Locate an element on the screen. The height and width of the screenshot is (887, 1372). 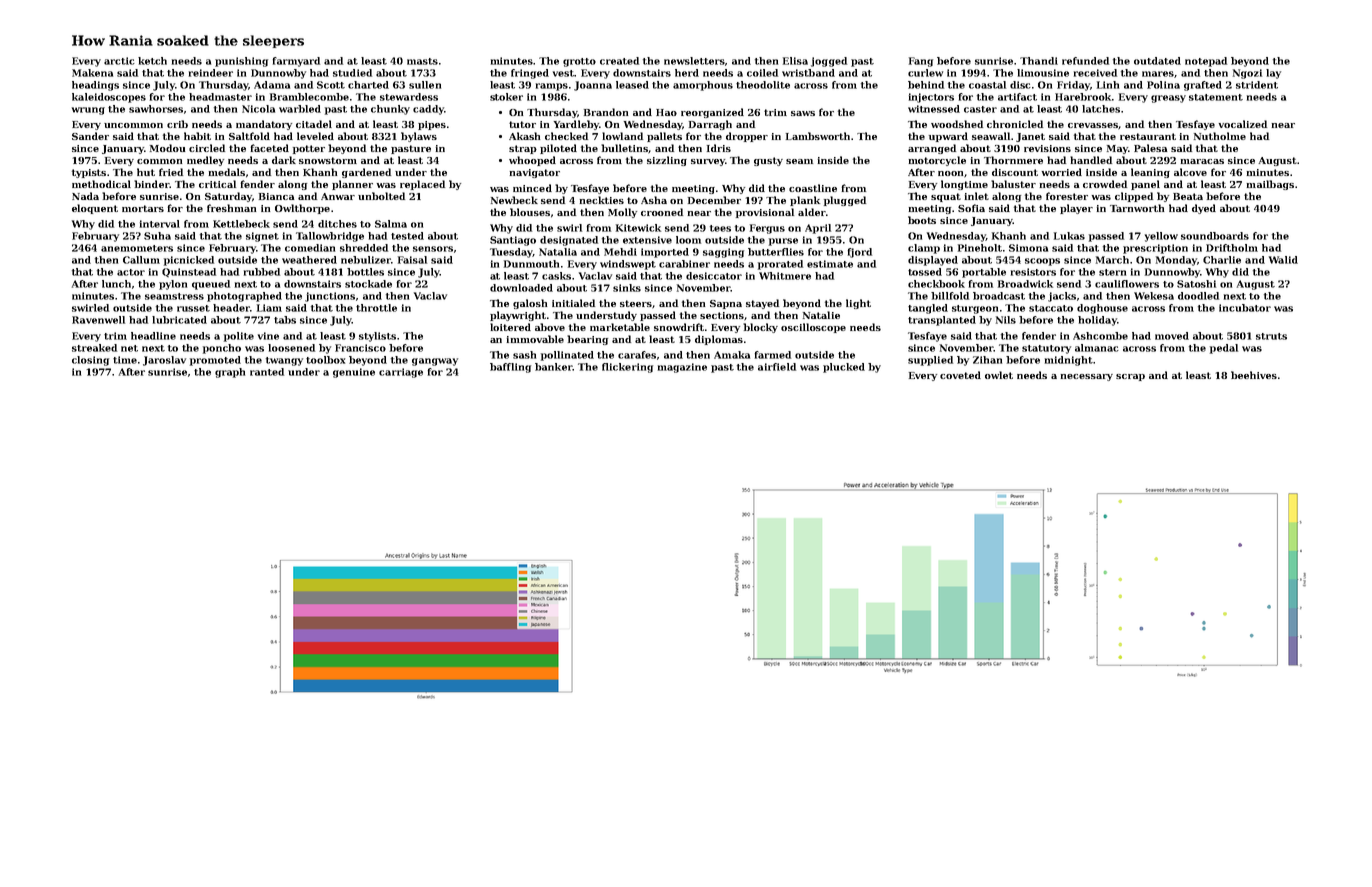
bylaws is located at coordinates (419, 137).
